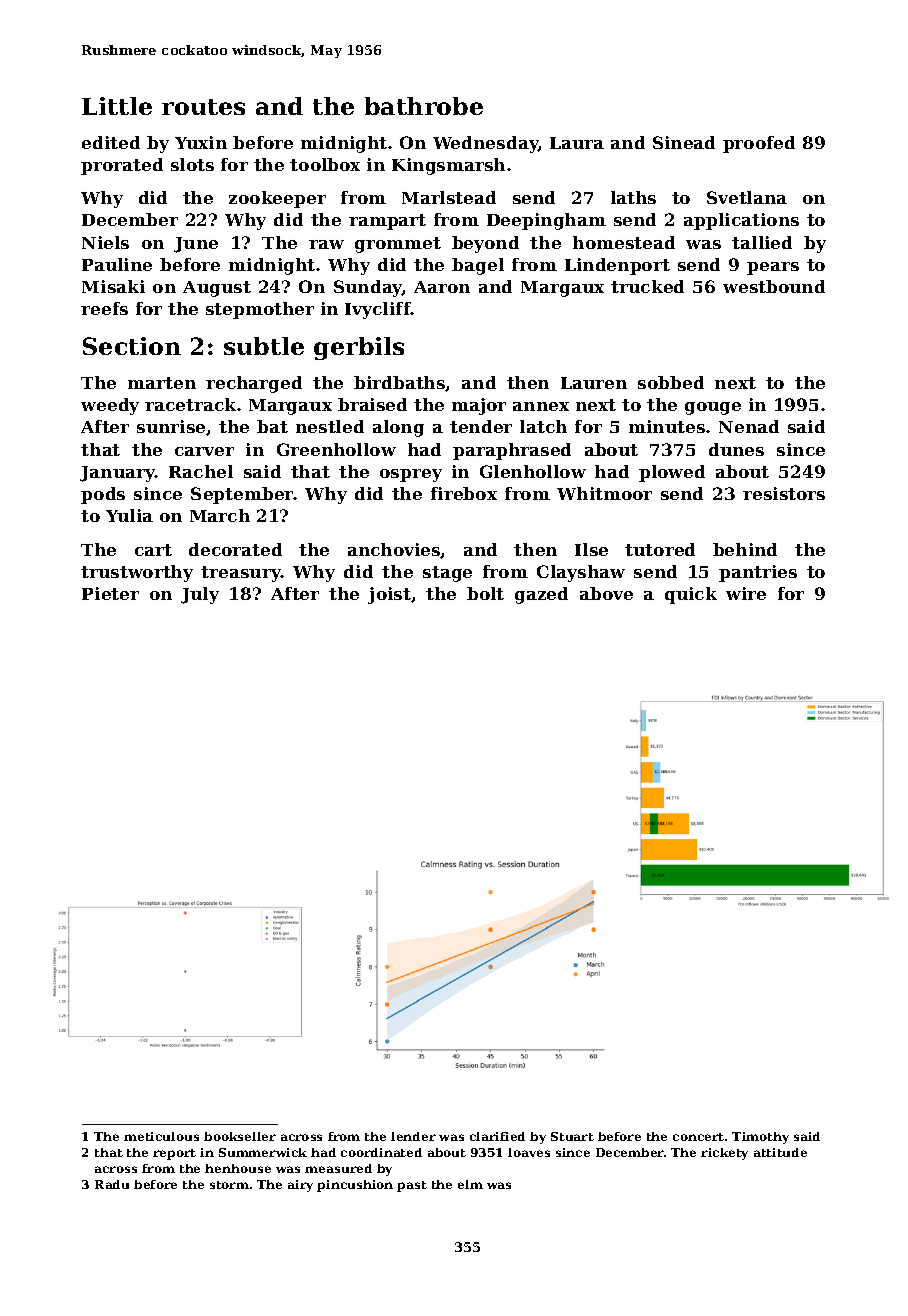 Image resolution: width=908 pixels, height=1316 pixels. What do you see at coordinates (413, 1136) in the screenshot?
I see `lender` at bounding box center [413, 1136].
